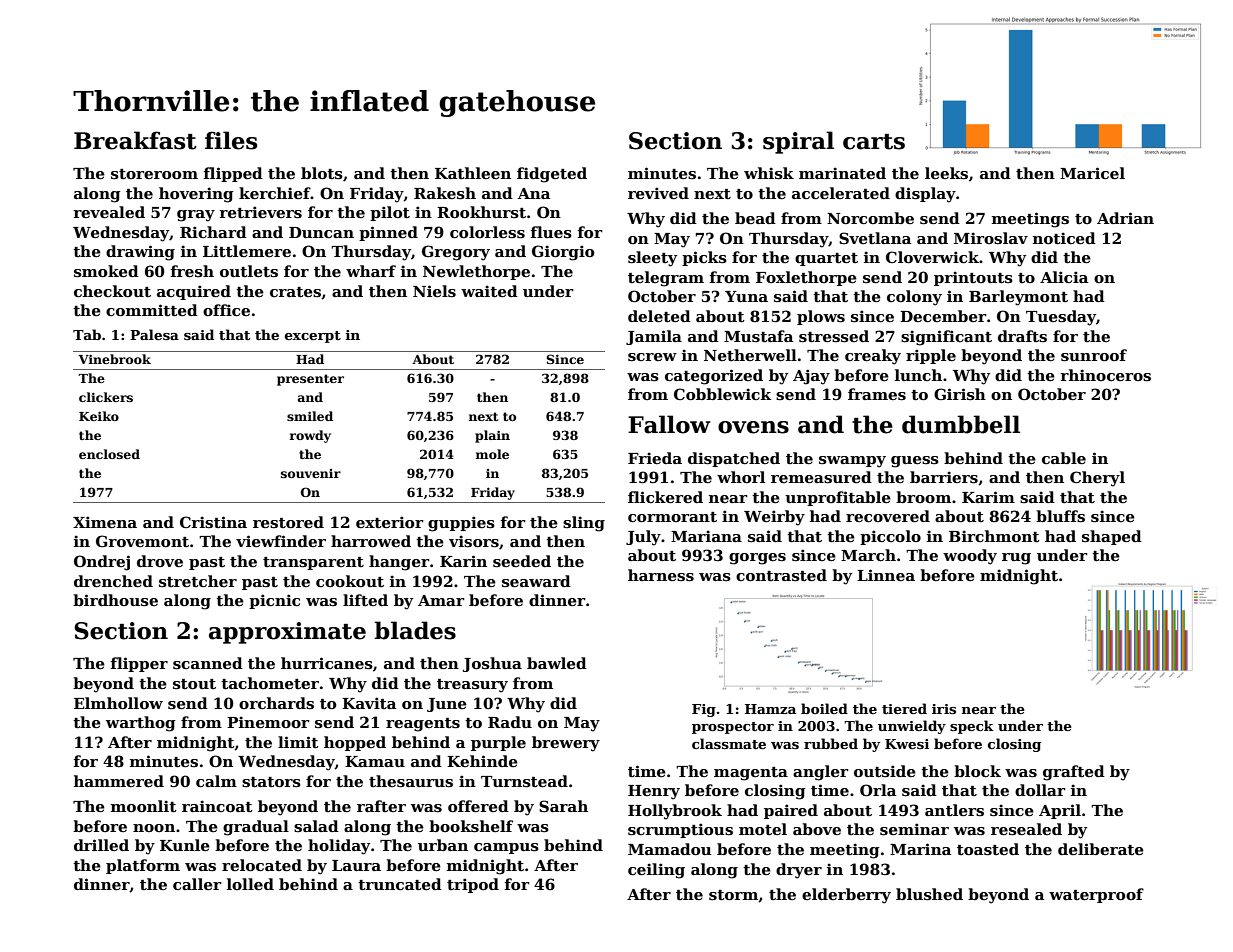 The image size is (1233, 952). I want to click on leeks, so click(946, 173).
